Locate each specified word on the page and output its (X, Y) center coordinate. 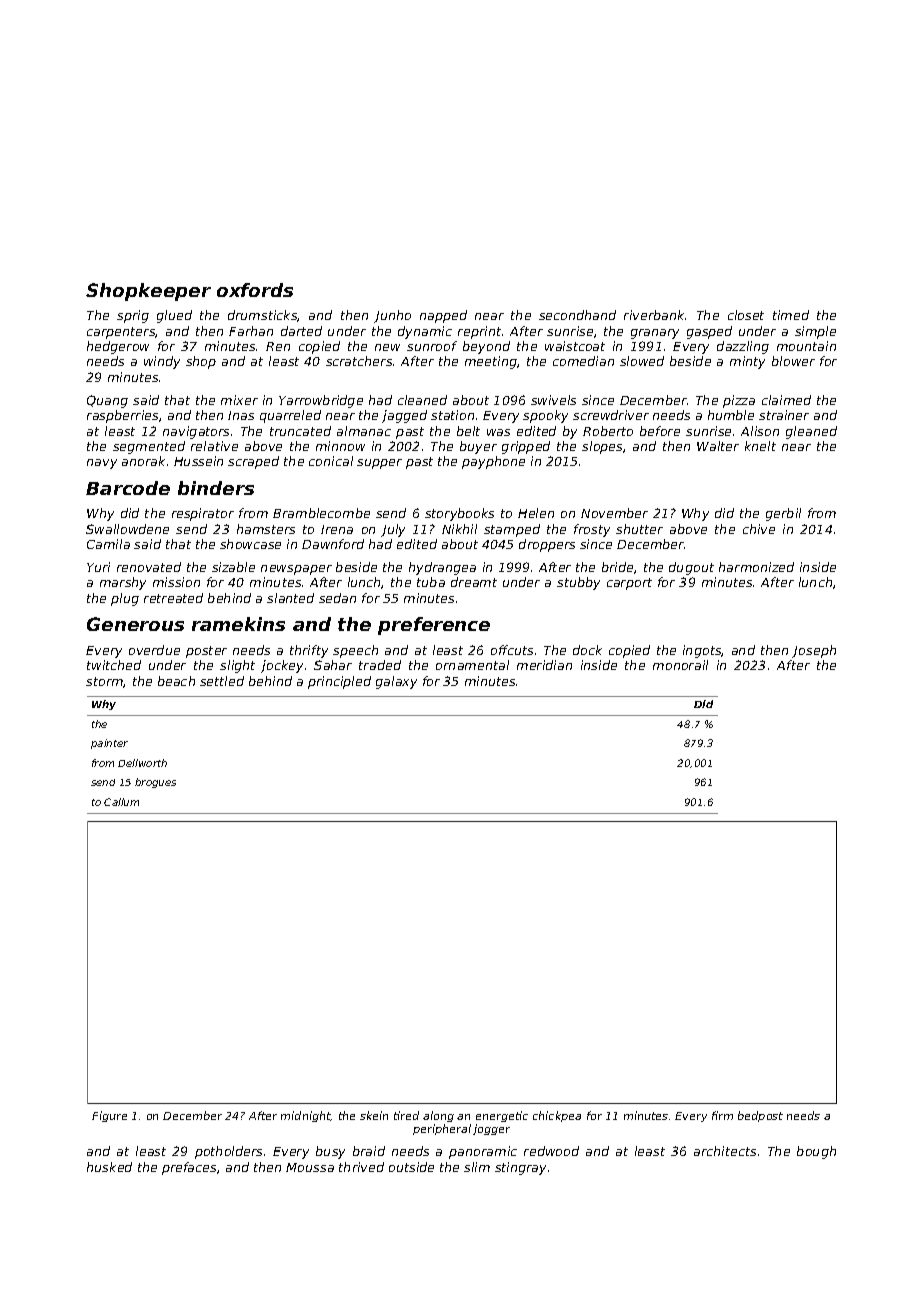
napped (443, 316)
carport (629, 584)
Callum (121, 802)
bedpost (760, 1116)
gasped (709, 332)
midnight (306, 1116)
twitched (114, 665)
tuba (431, 582)
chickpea (557, 1116)
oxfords (255, 290)
